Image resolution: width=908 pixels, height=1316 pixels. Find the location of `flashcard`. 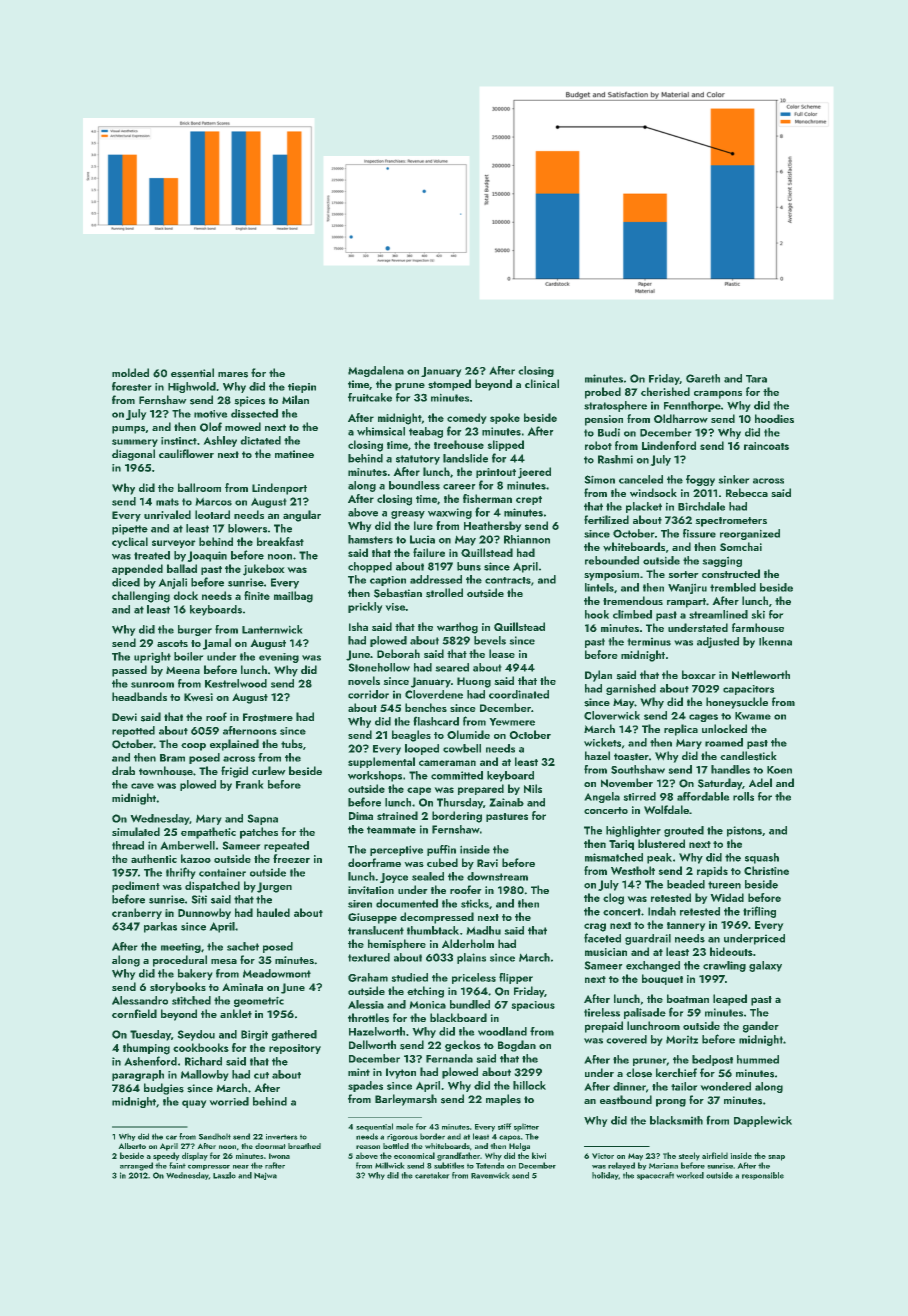

flashcard is located at coordinates (436, 721).
